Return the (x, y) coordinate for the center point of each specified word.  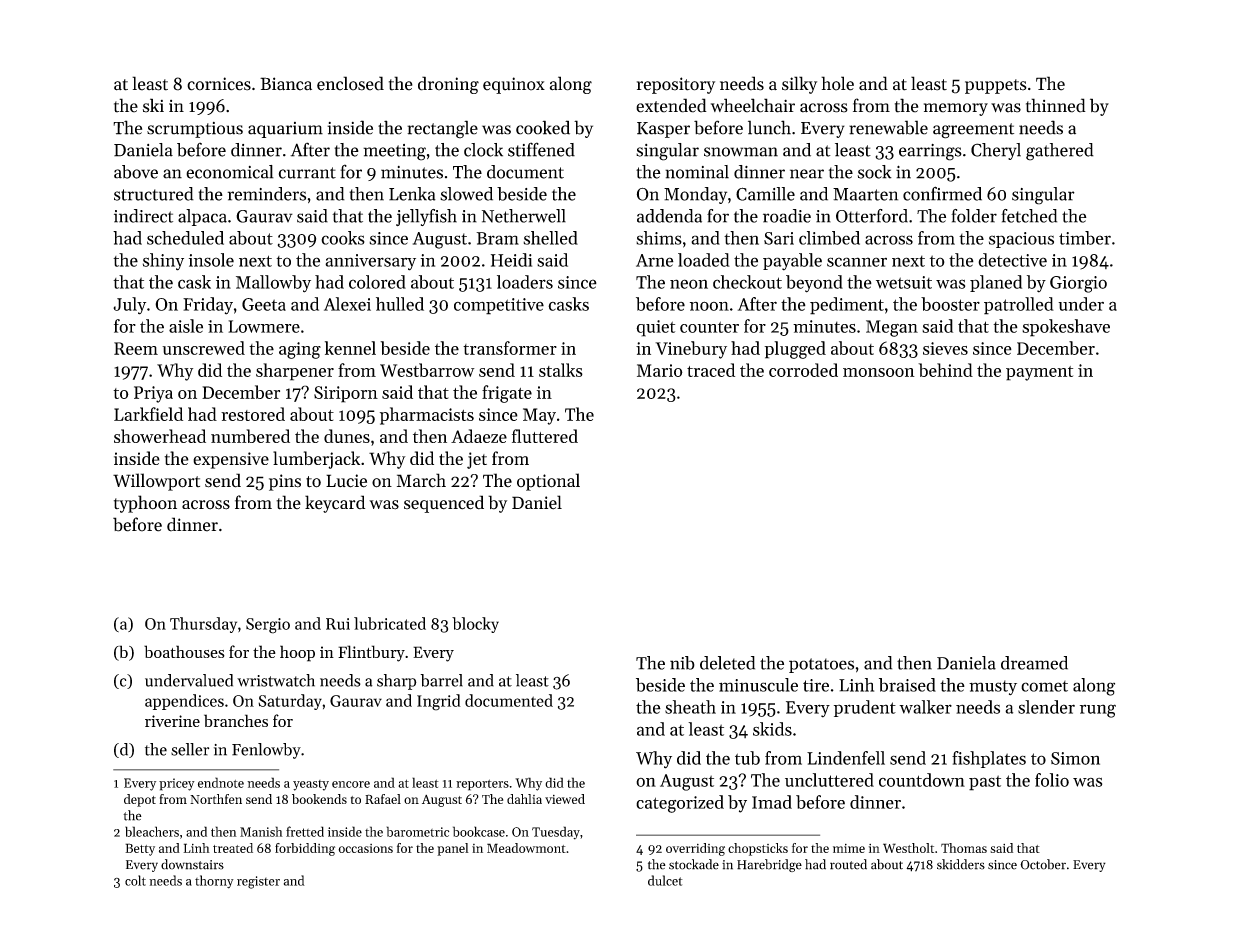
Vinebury (691, 350)
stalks (561, 370)
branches (236, 720)
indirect (143, 216)
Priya (153, 394)
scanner (857, 262)
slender (1046, 707)
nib (682, 663)
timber (1085, 238)
